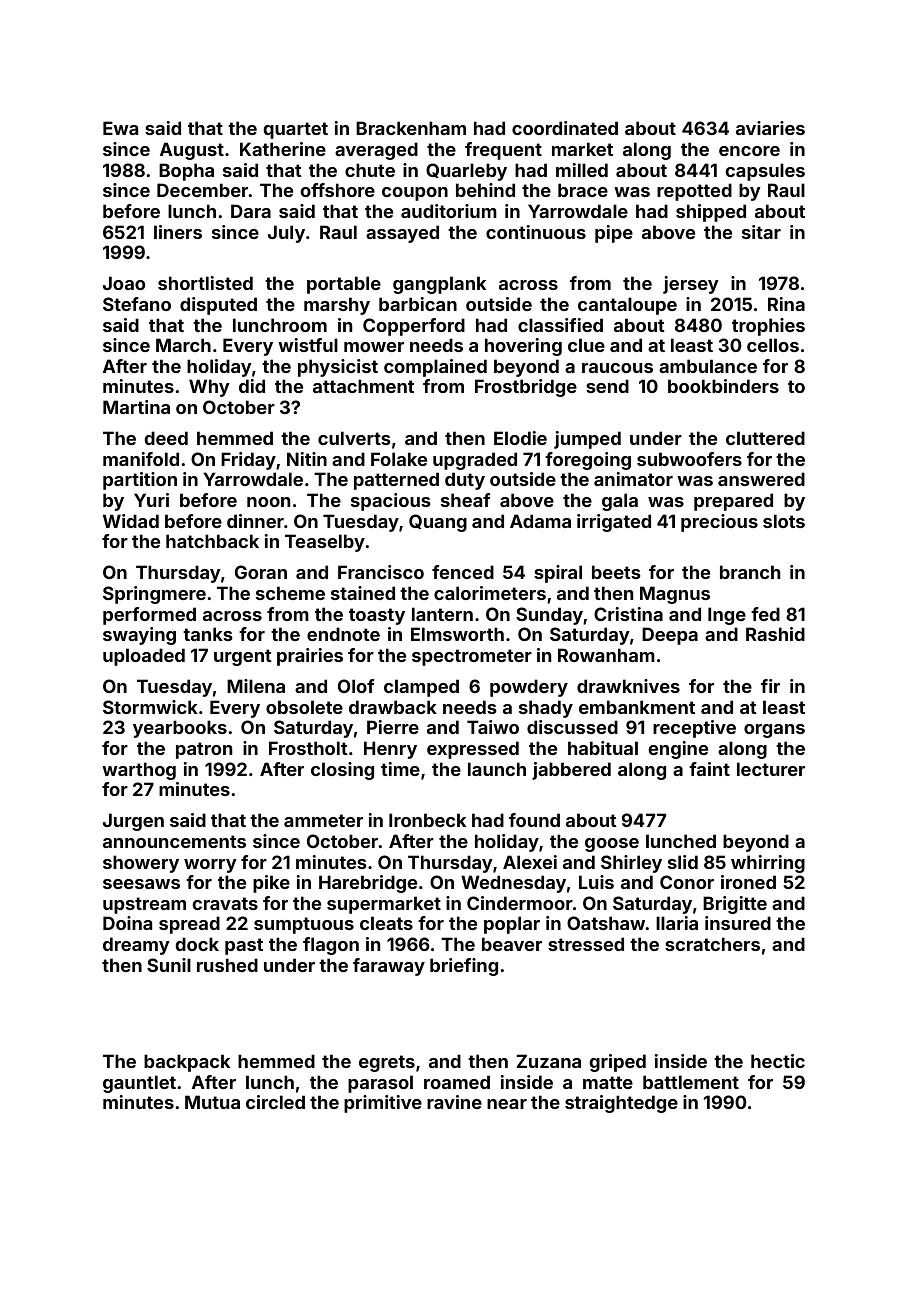 This screenshot has height=1316, width=908. What do you see at coordinates (765, 172) in the screenshot?
I see `capsules` at bounding box center [765, 172].
